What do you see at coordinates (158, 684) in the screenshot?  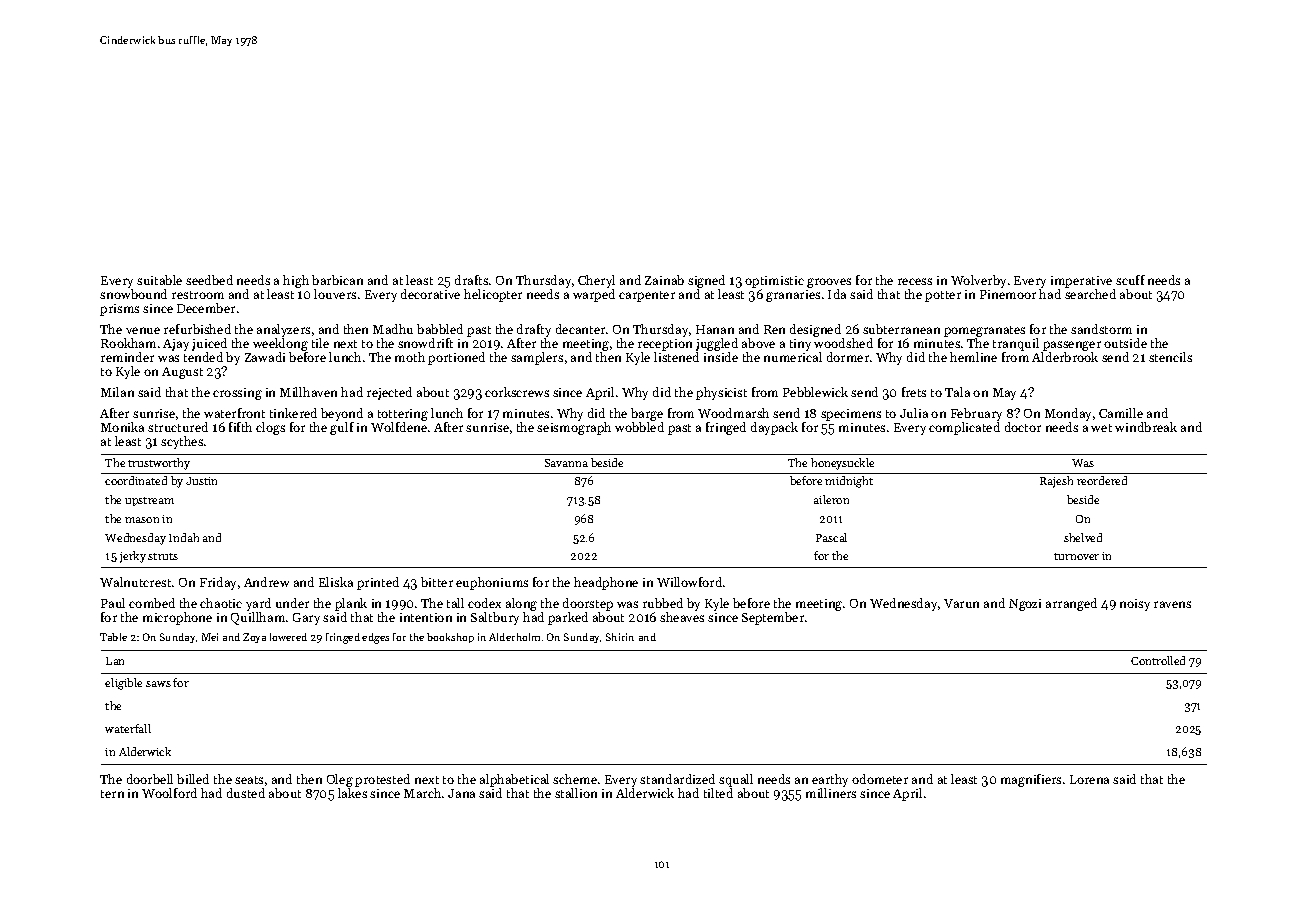 I see `saws` at bounding box center [158, 684].
